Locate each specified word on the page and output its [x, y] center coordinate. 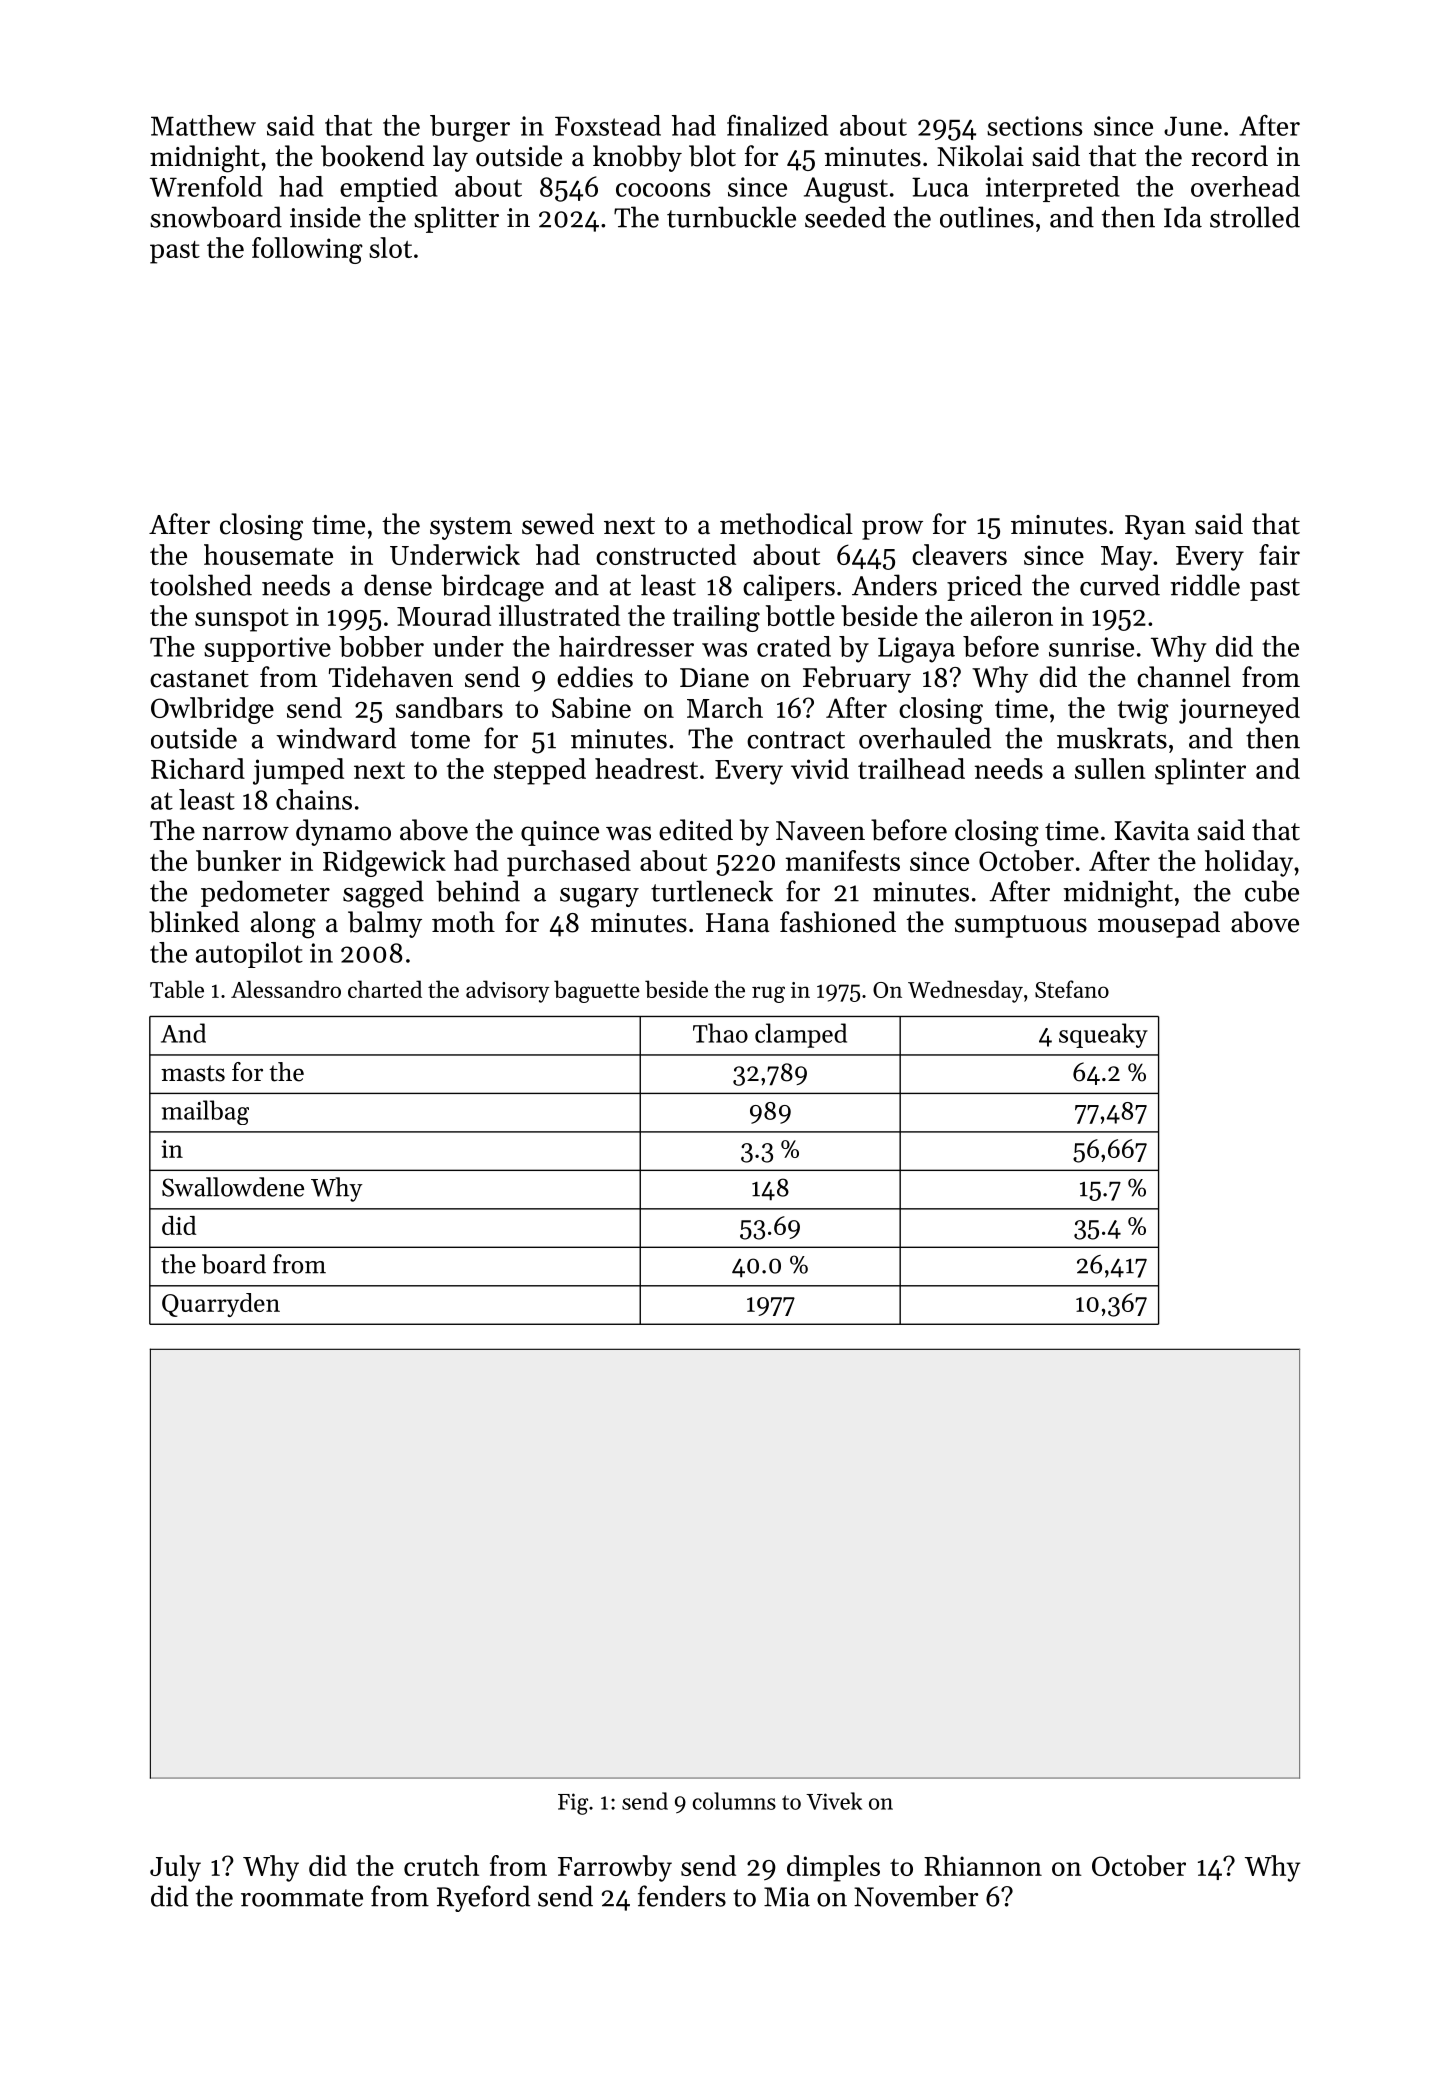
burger [470, 128]
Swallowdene [233, 1187]
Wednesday [965, 991]
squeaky [1103, 1035]
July [175, 1868]
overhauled [925, 738]
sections [1034, 126]
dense [398, 585]
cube [1272, 891]
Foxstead [608, 125]
